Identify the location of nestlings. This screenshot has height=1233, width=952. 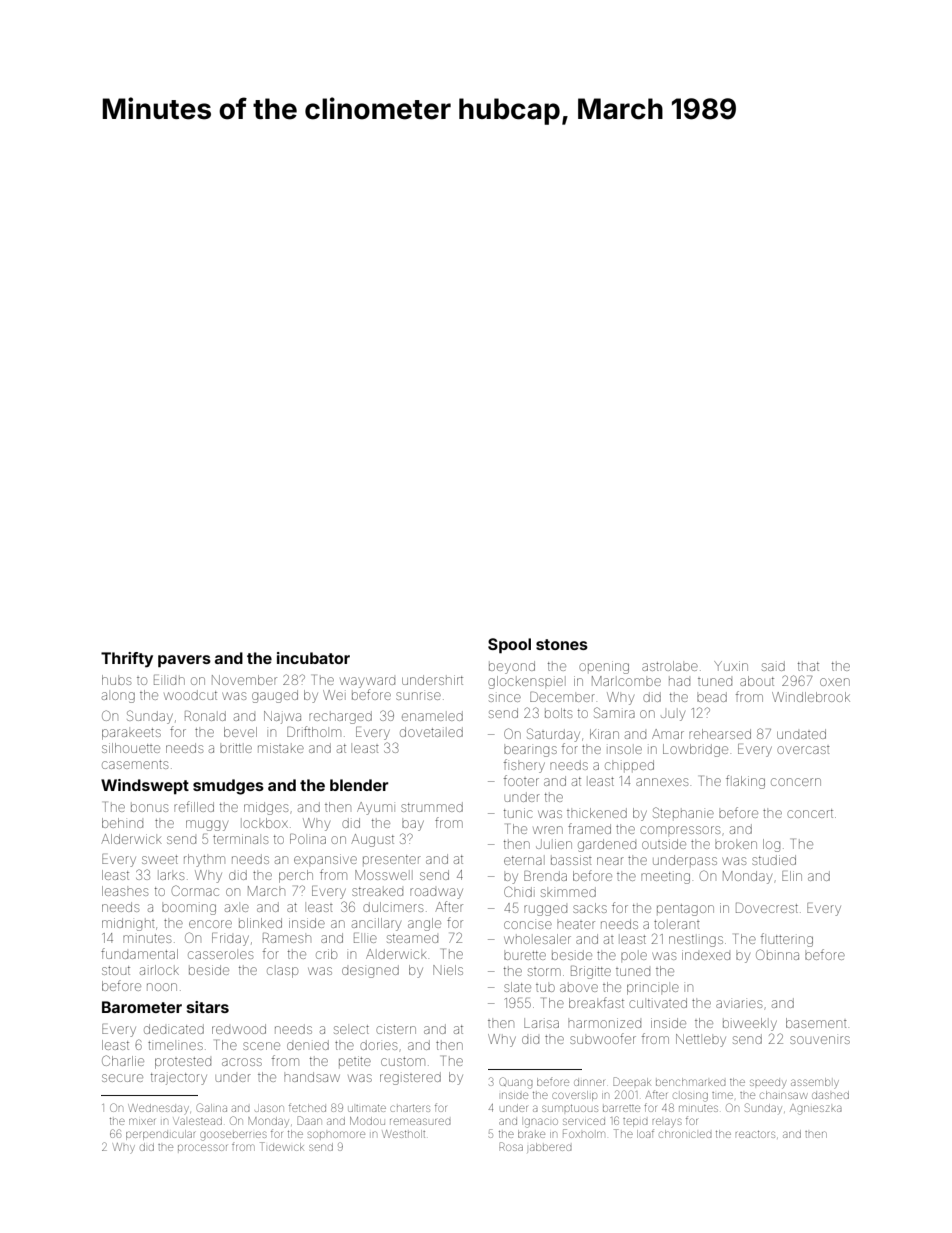
(696, 941).
